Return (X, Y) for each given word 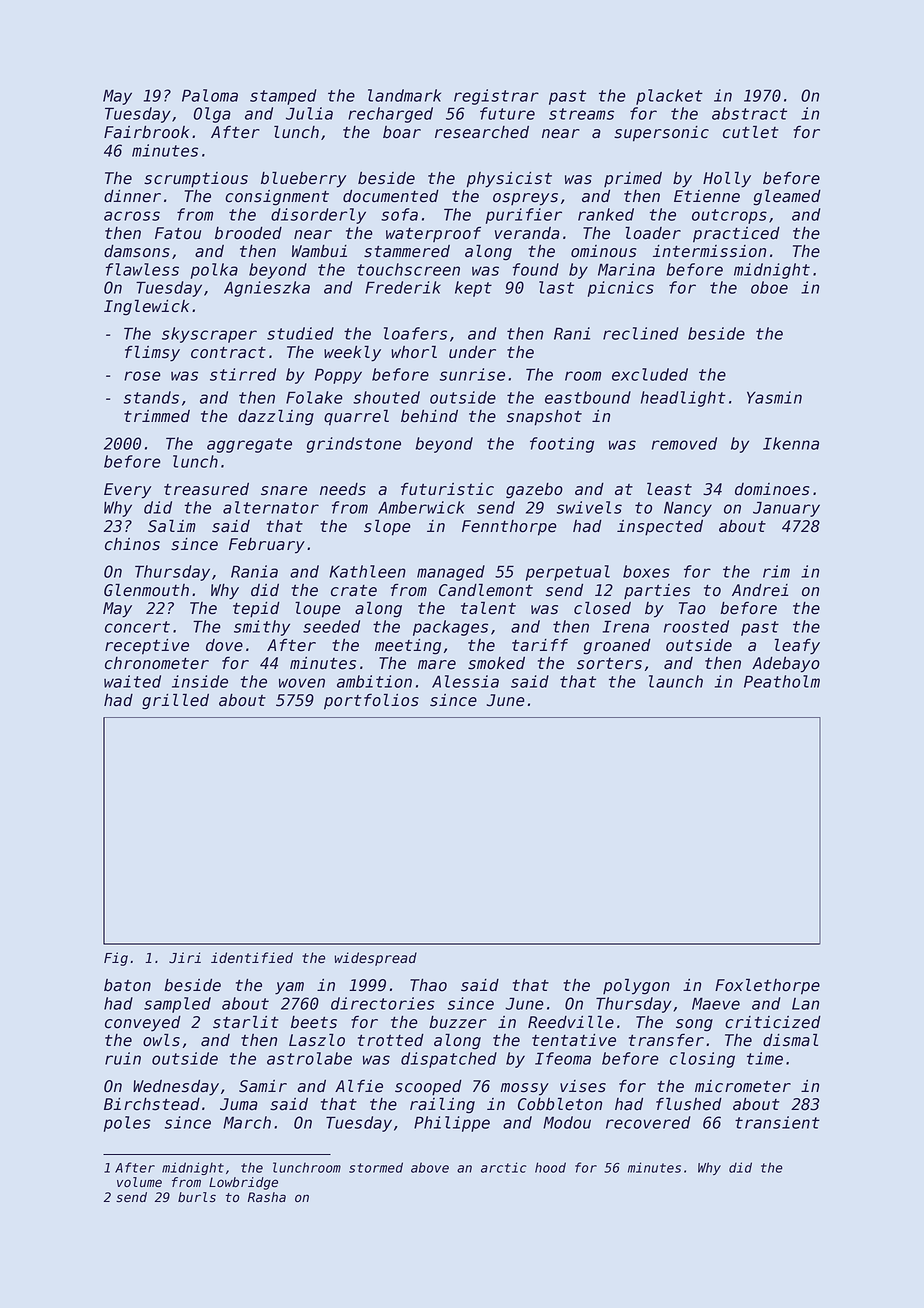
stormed (376, 1167)
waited (132, 681)
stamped (283, 97)
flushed (689, 1104)
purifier (524, 216)
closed (602, 608)
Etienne (707, 196)
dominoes (772, 489)
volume (139, 1182)
